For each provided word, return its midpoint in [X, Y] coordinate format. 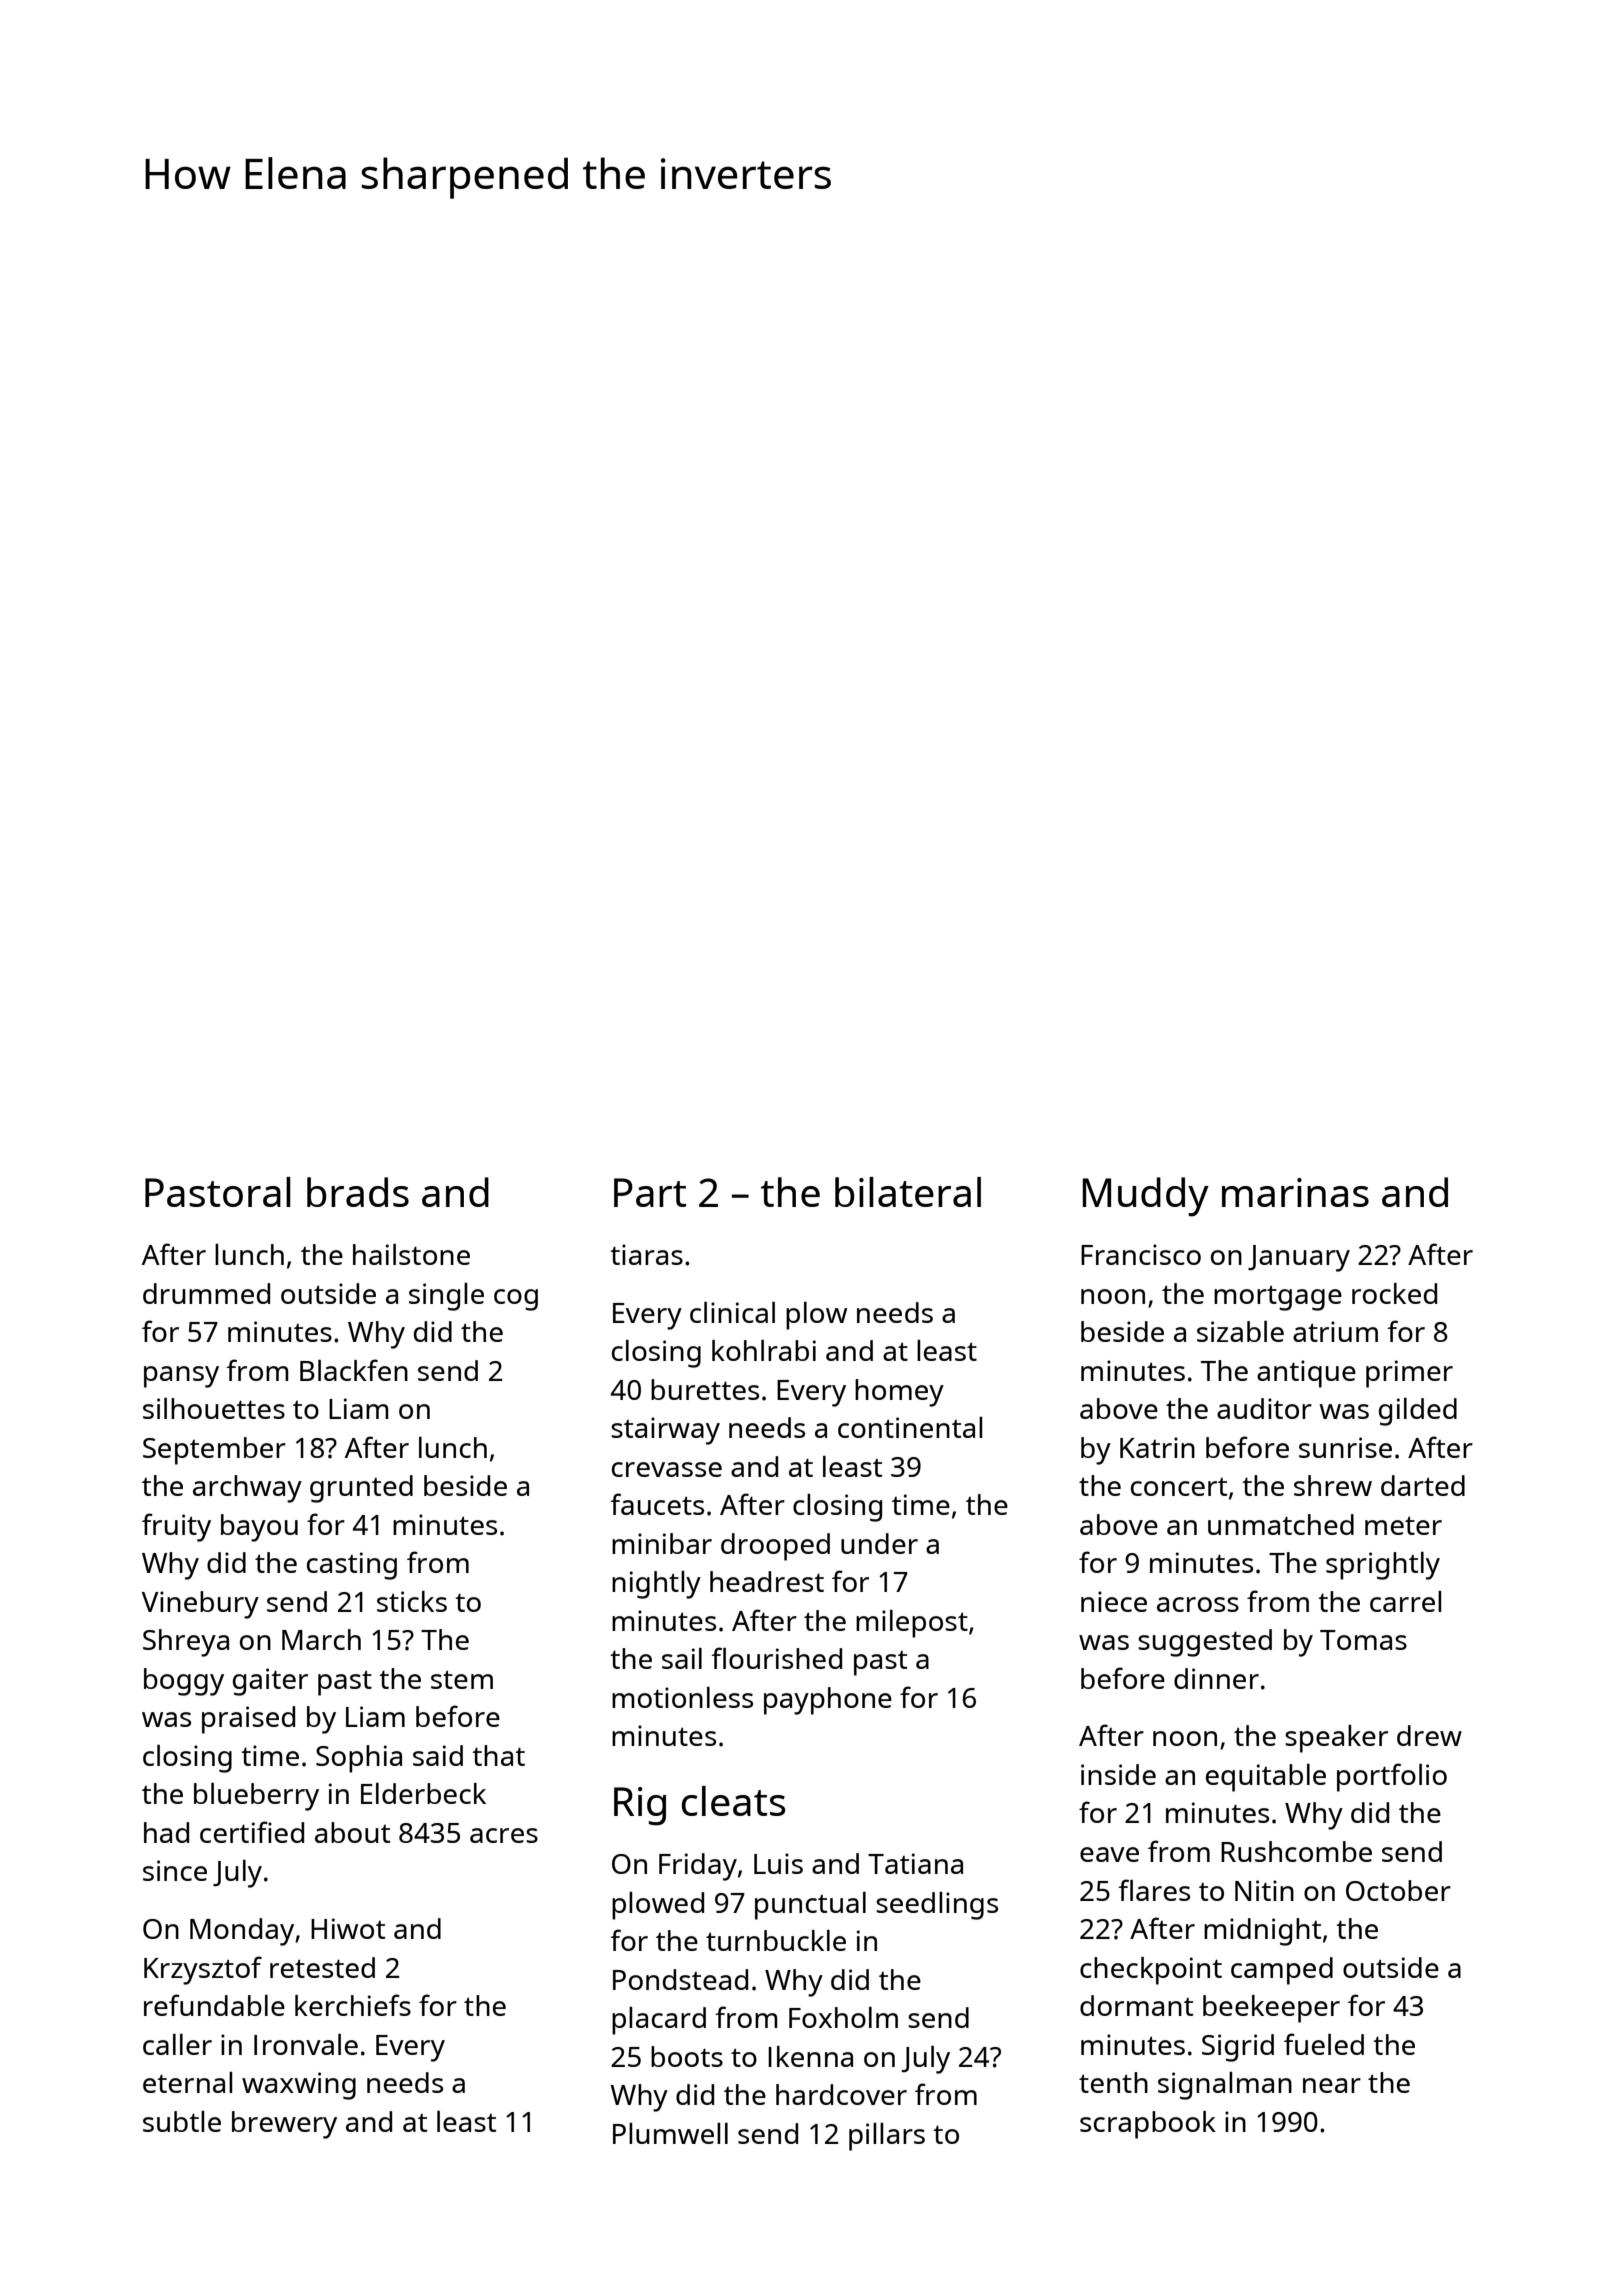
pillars [887, 2137]
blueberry [256, 1797]
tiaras [646, 1254]
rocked [1394, 1293]
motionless [682, 1697]
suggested [1205, 1643]
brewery [284, 2125]
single [446, 1297]
